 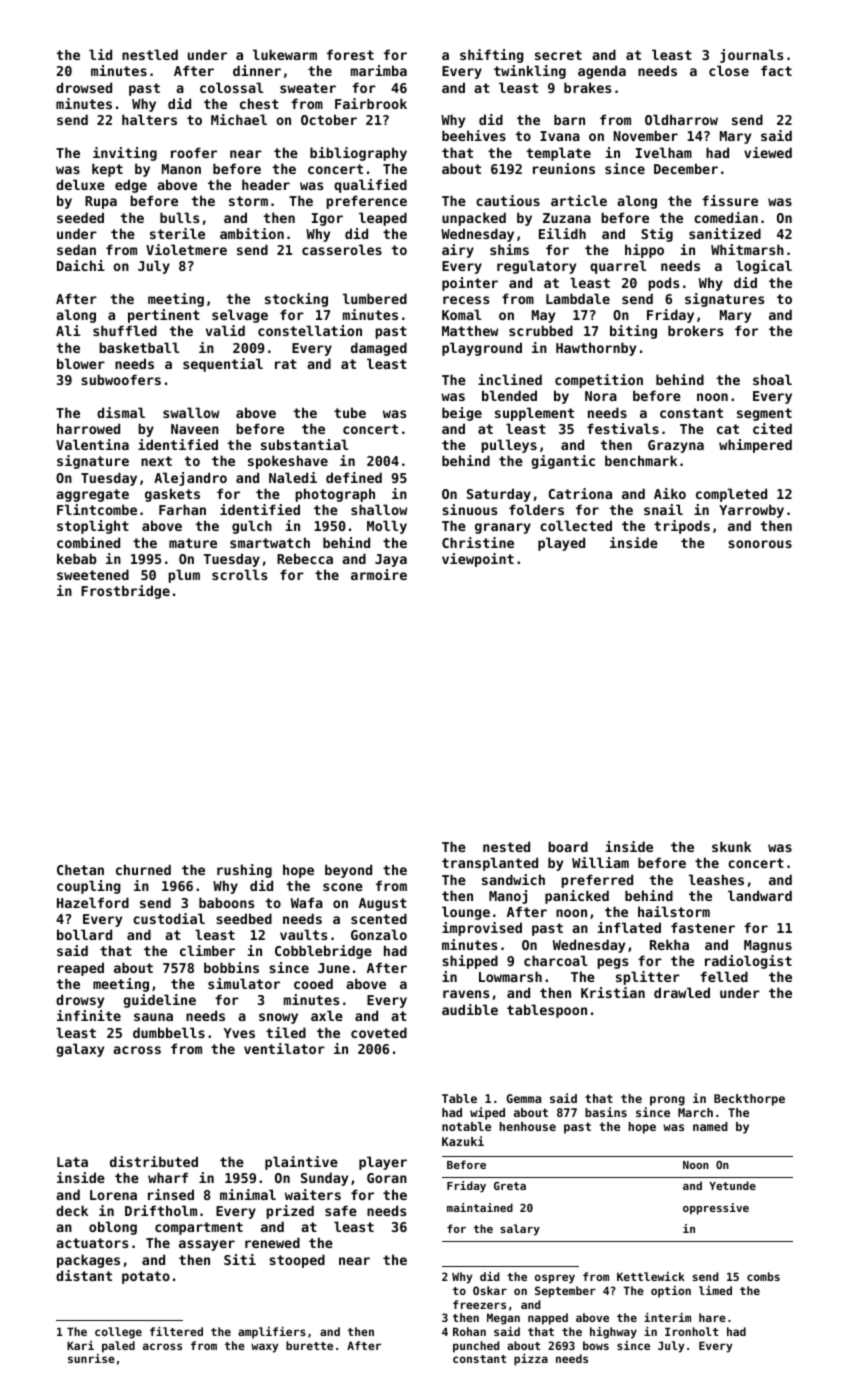 I want to click on salary, so click(x=520, y=1230).
